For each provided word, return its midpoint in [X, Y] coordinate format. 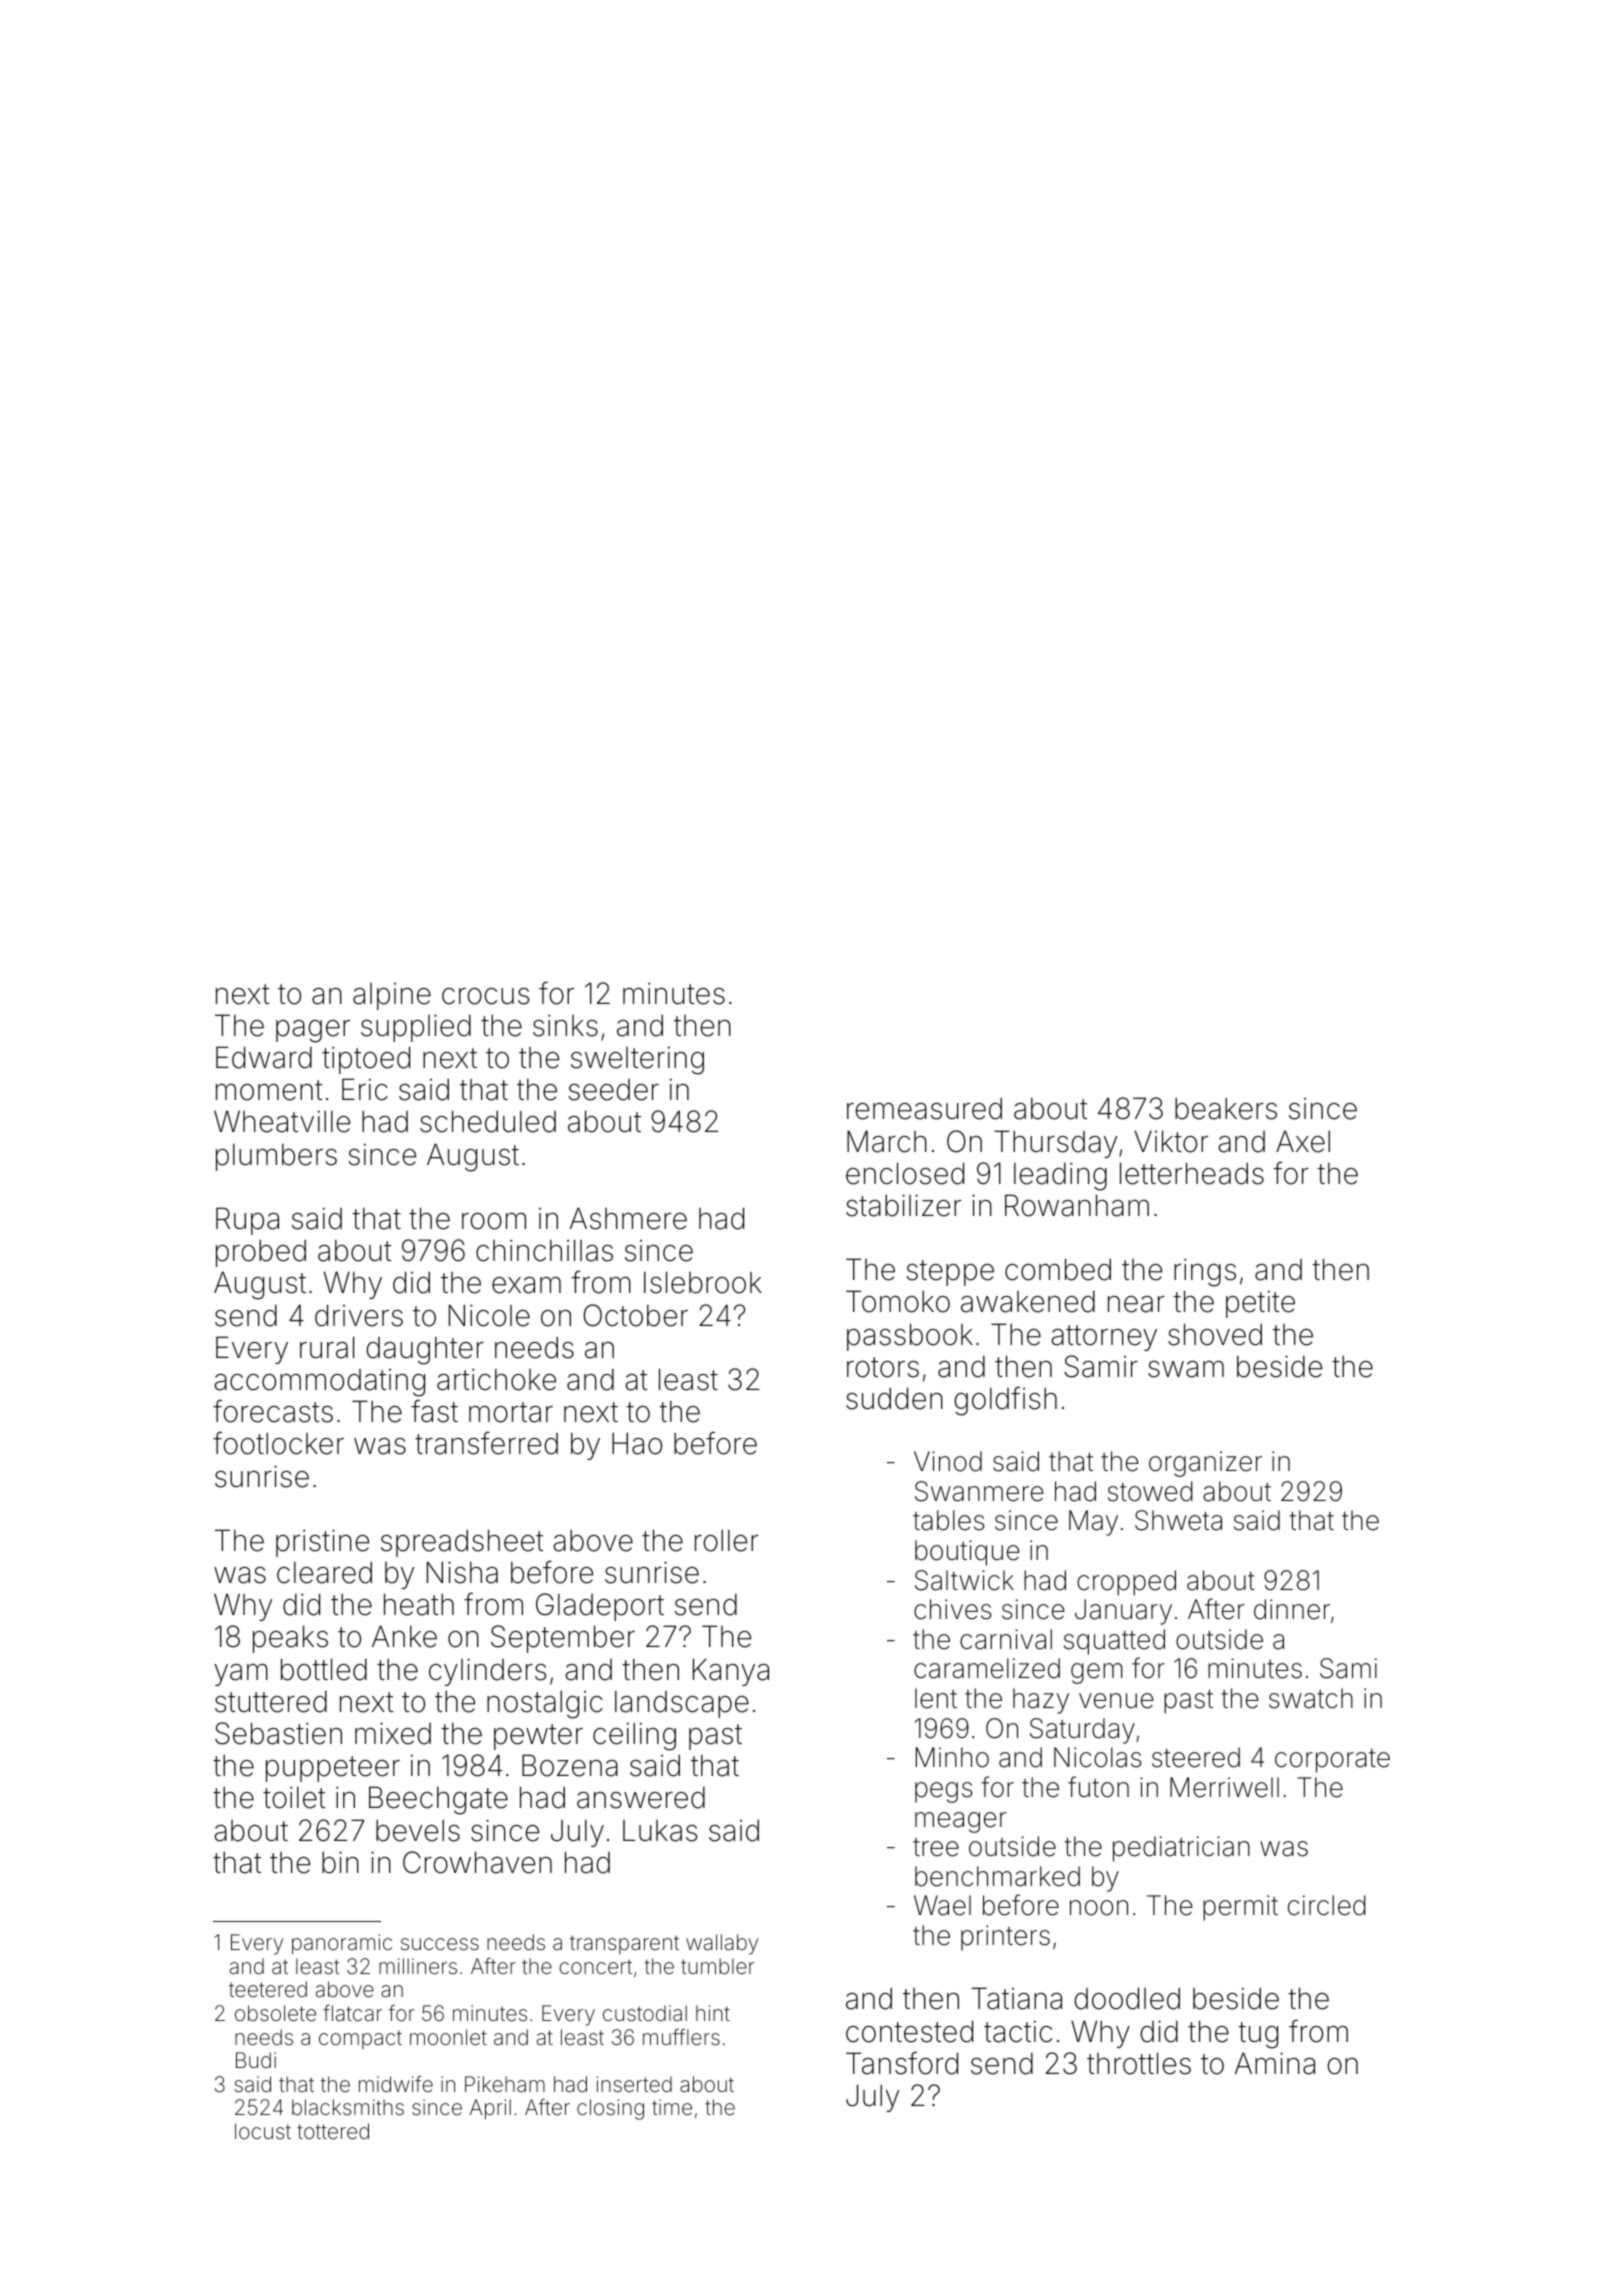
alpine [392, 996]
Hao [637, 1443]
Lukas [660, 1831]
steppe [950, 1273]
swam [1186, 1369]
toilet [294, 1798]
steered [1196, 1757]
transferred [486, 1443]
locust [263, 2131]
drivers [359, 1315]
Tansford [902, 2063]
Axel [1303, 1141]
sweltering [637, 1061]
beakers [1226, 1108]
